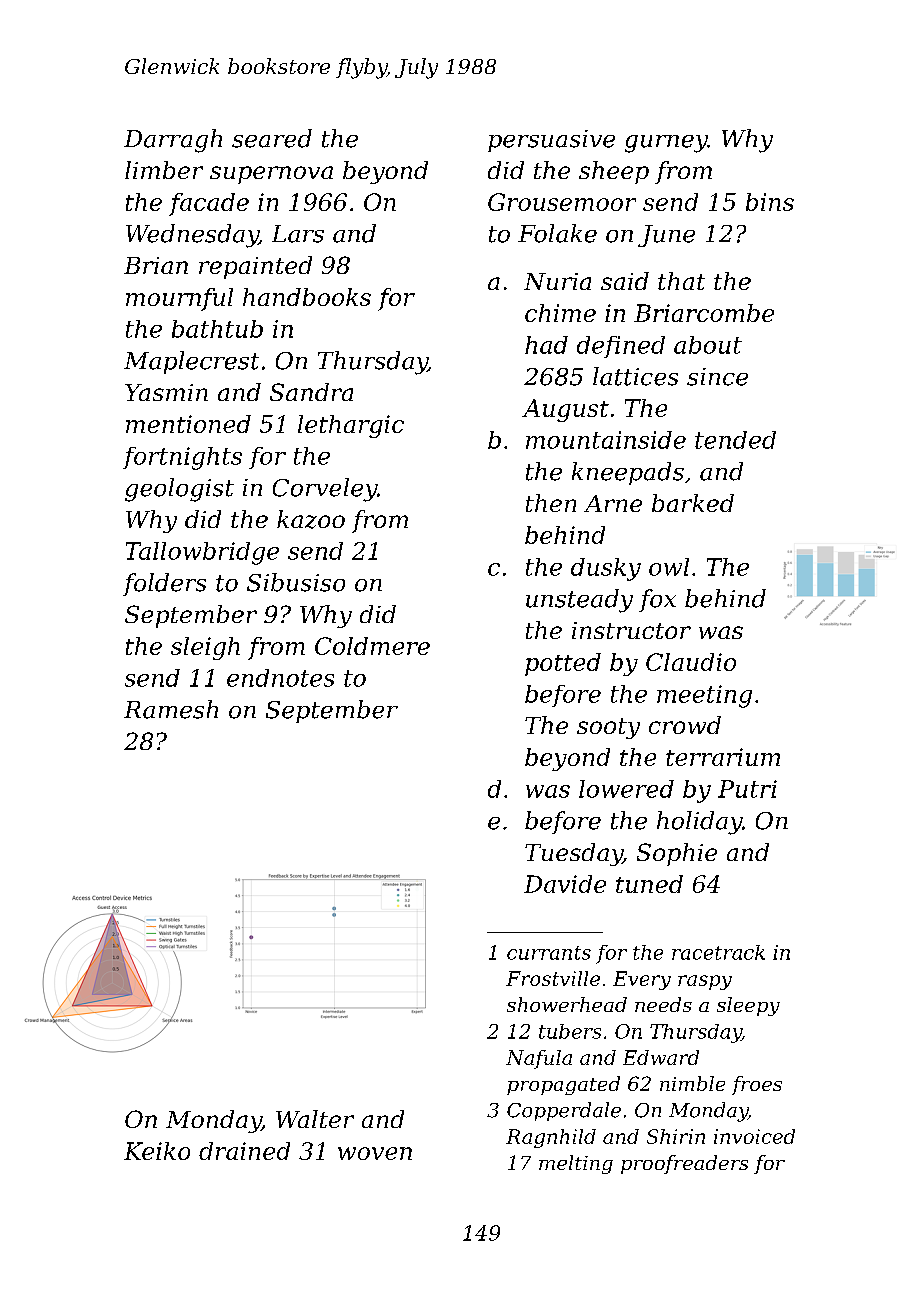 The width and height of the document is (924, 1311). What do you see at coordinates (564, 1111) in the document?
I see `Copperdale` at bounding box center [564, 1111].
